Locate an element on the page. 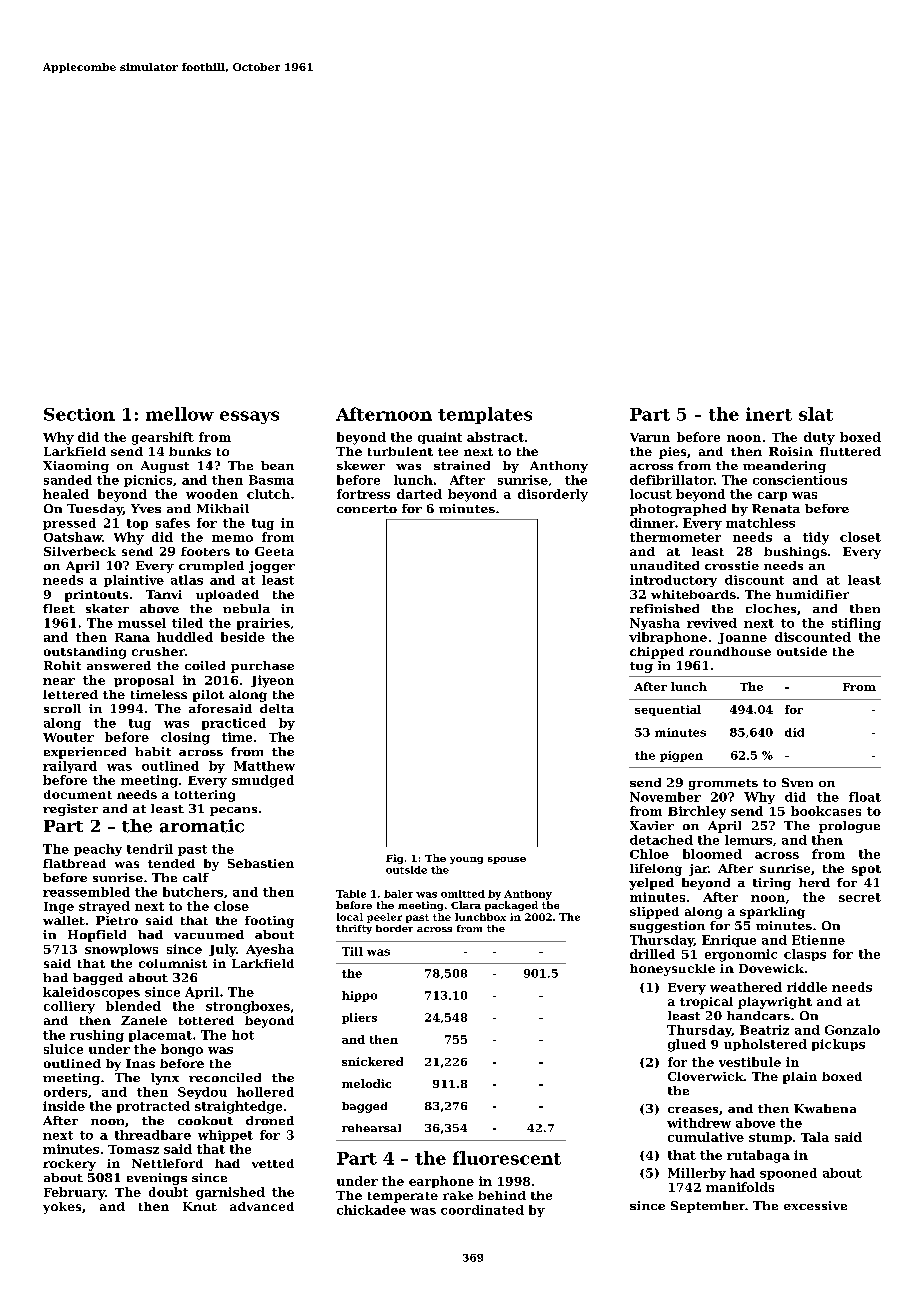 This image has width=924, height=1308. fortress is located at coordinates (363, 494).
